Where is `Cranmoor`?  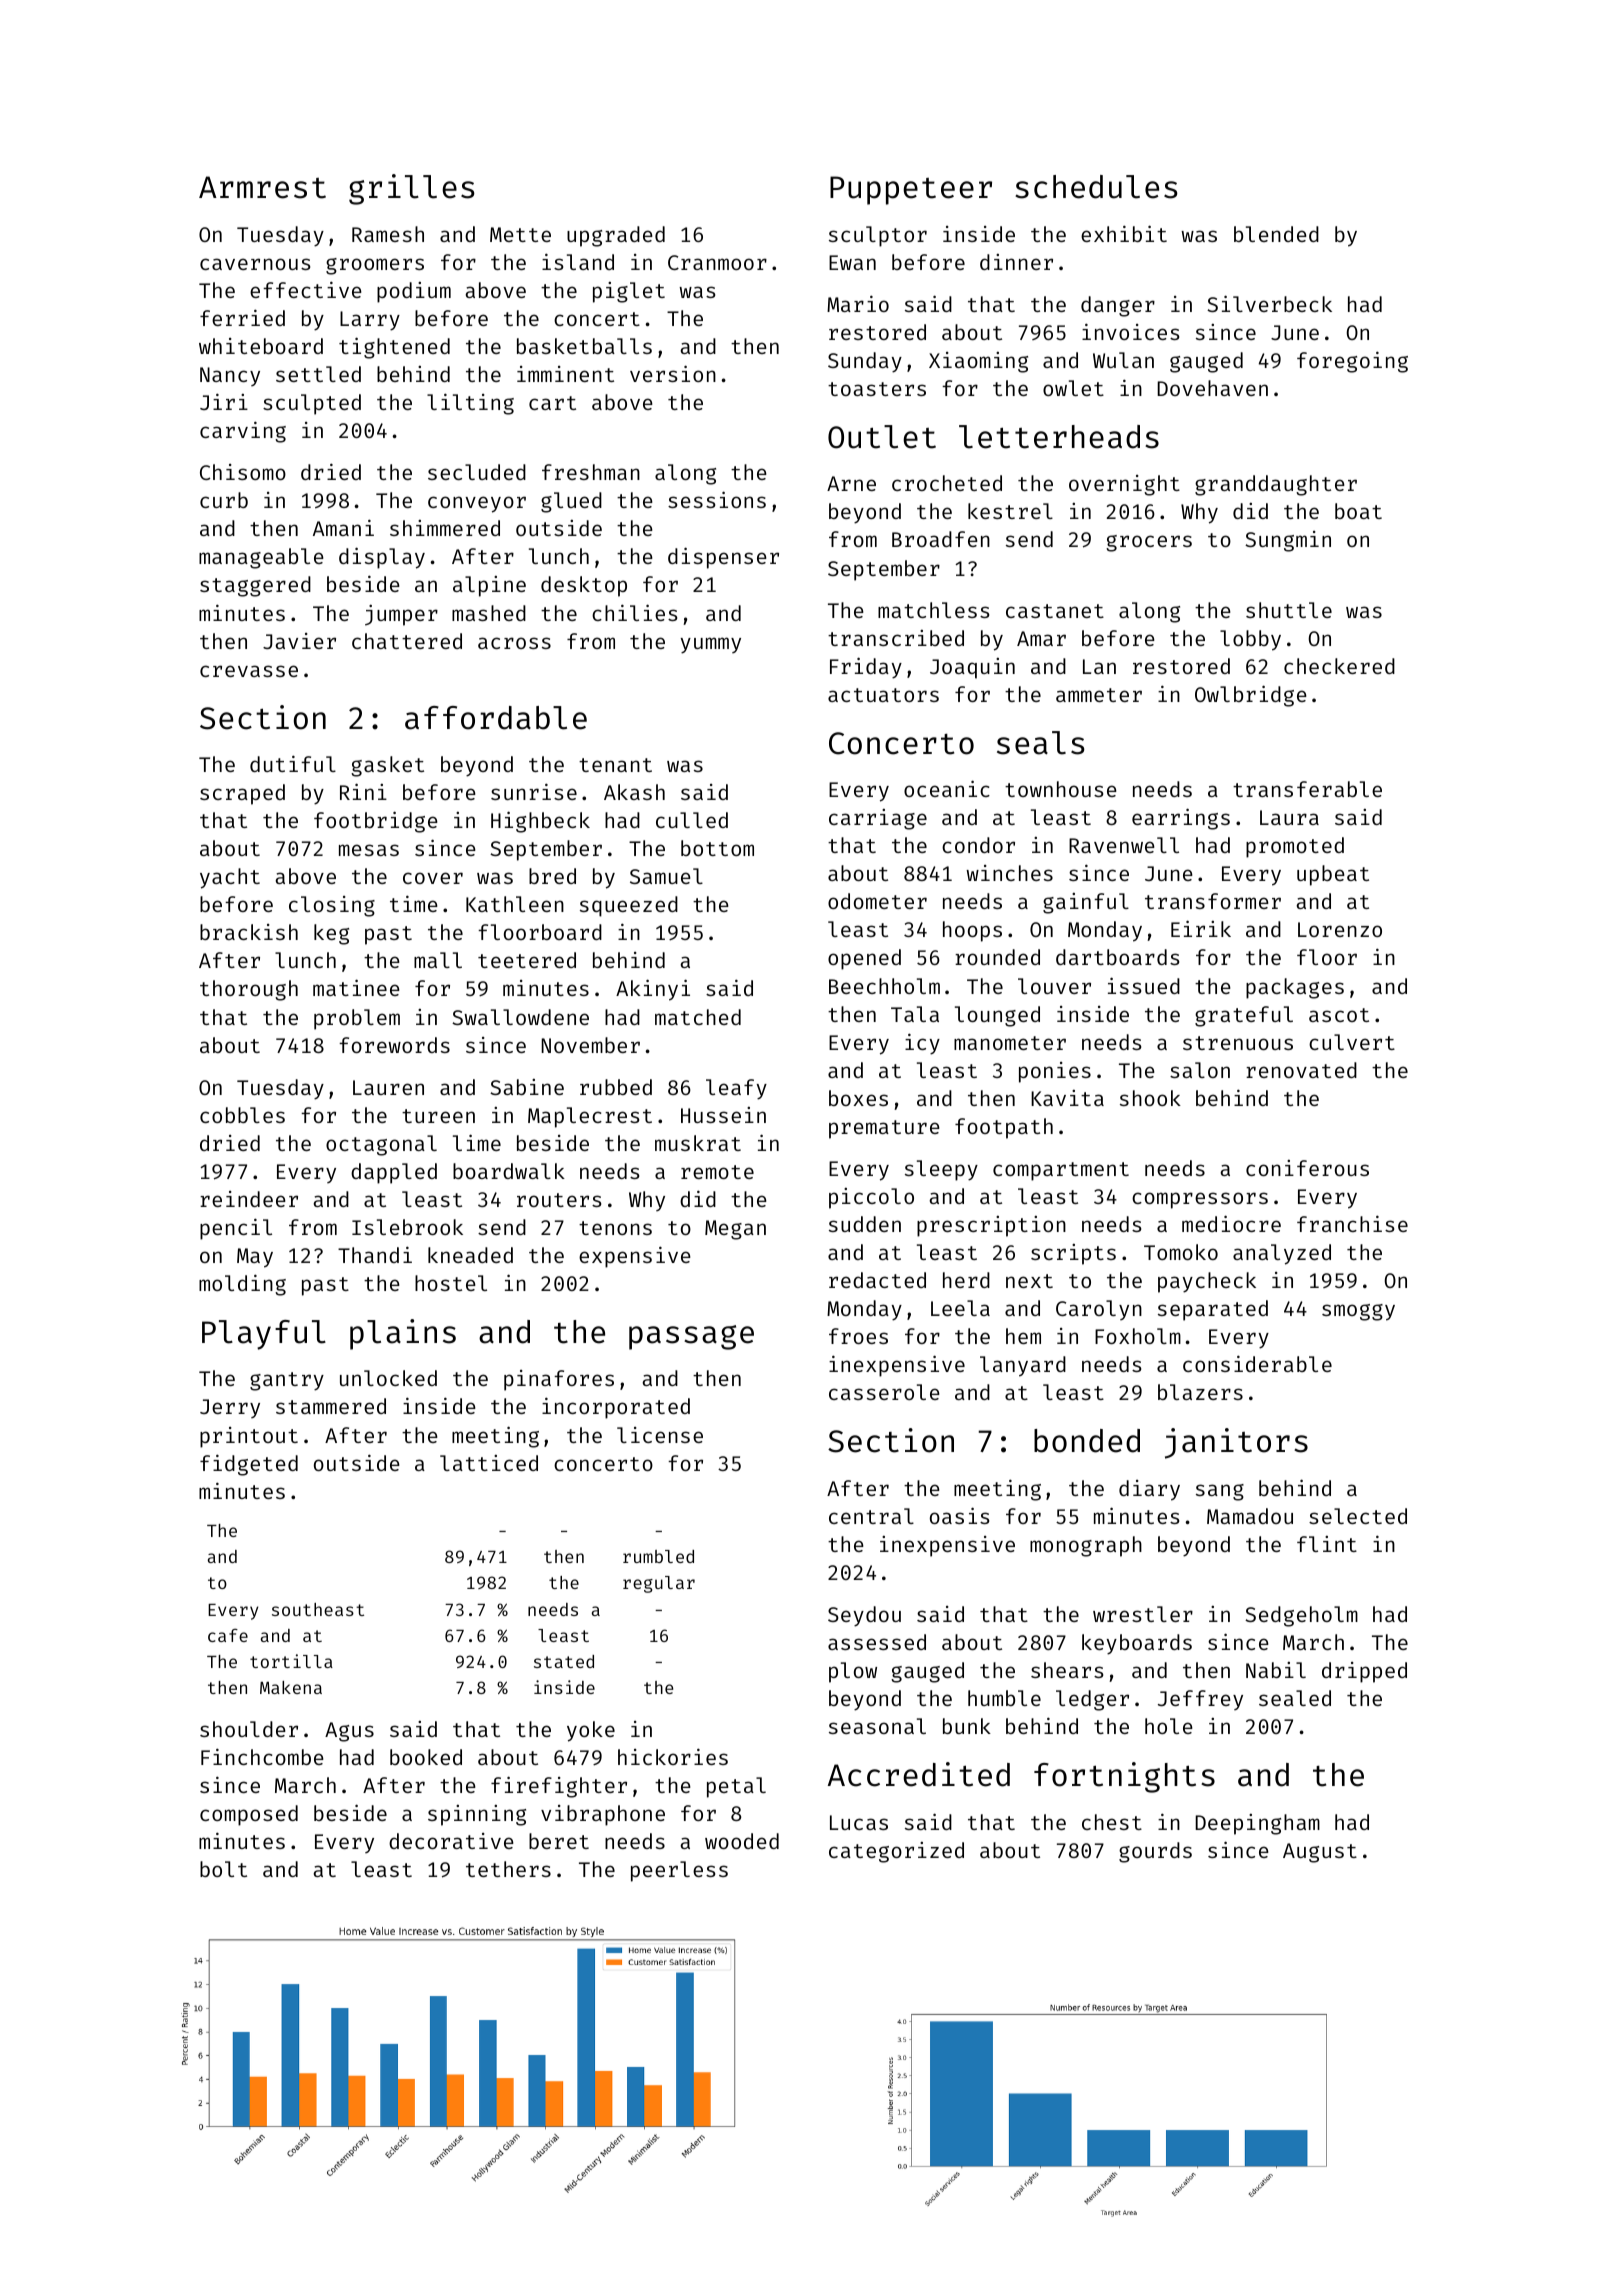 Cranmoor is located at coordinates (717, 262).
